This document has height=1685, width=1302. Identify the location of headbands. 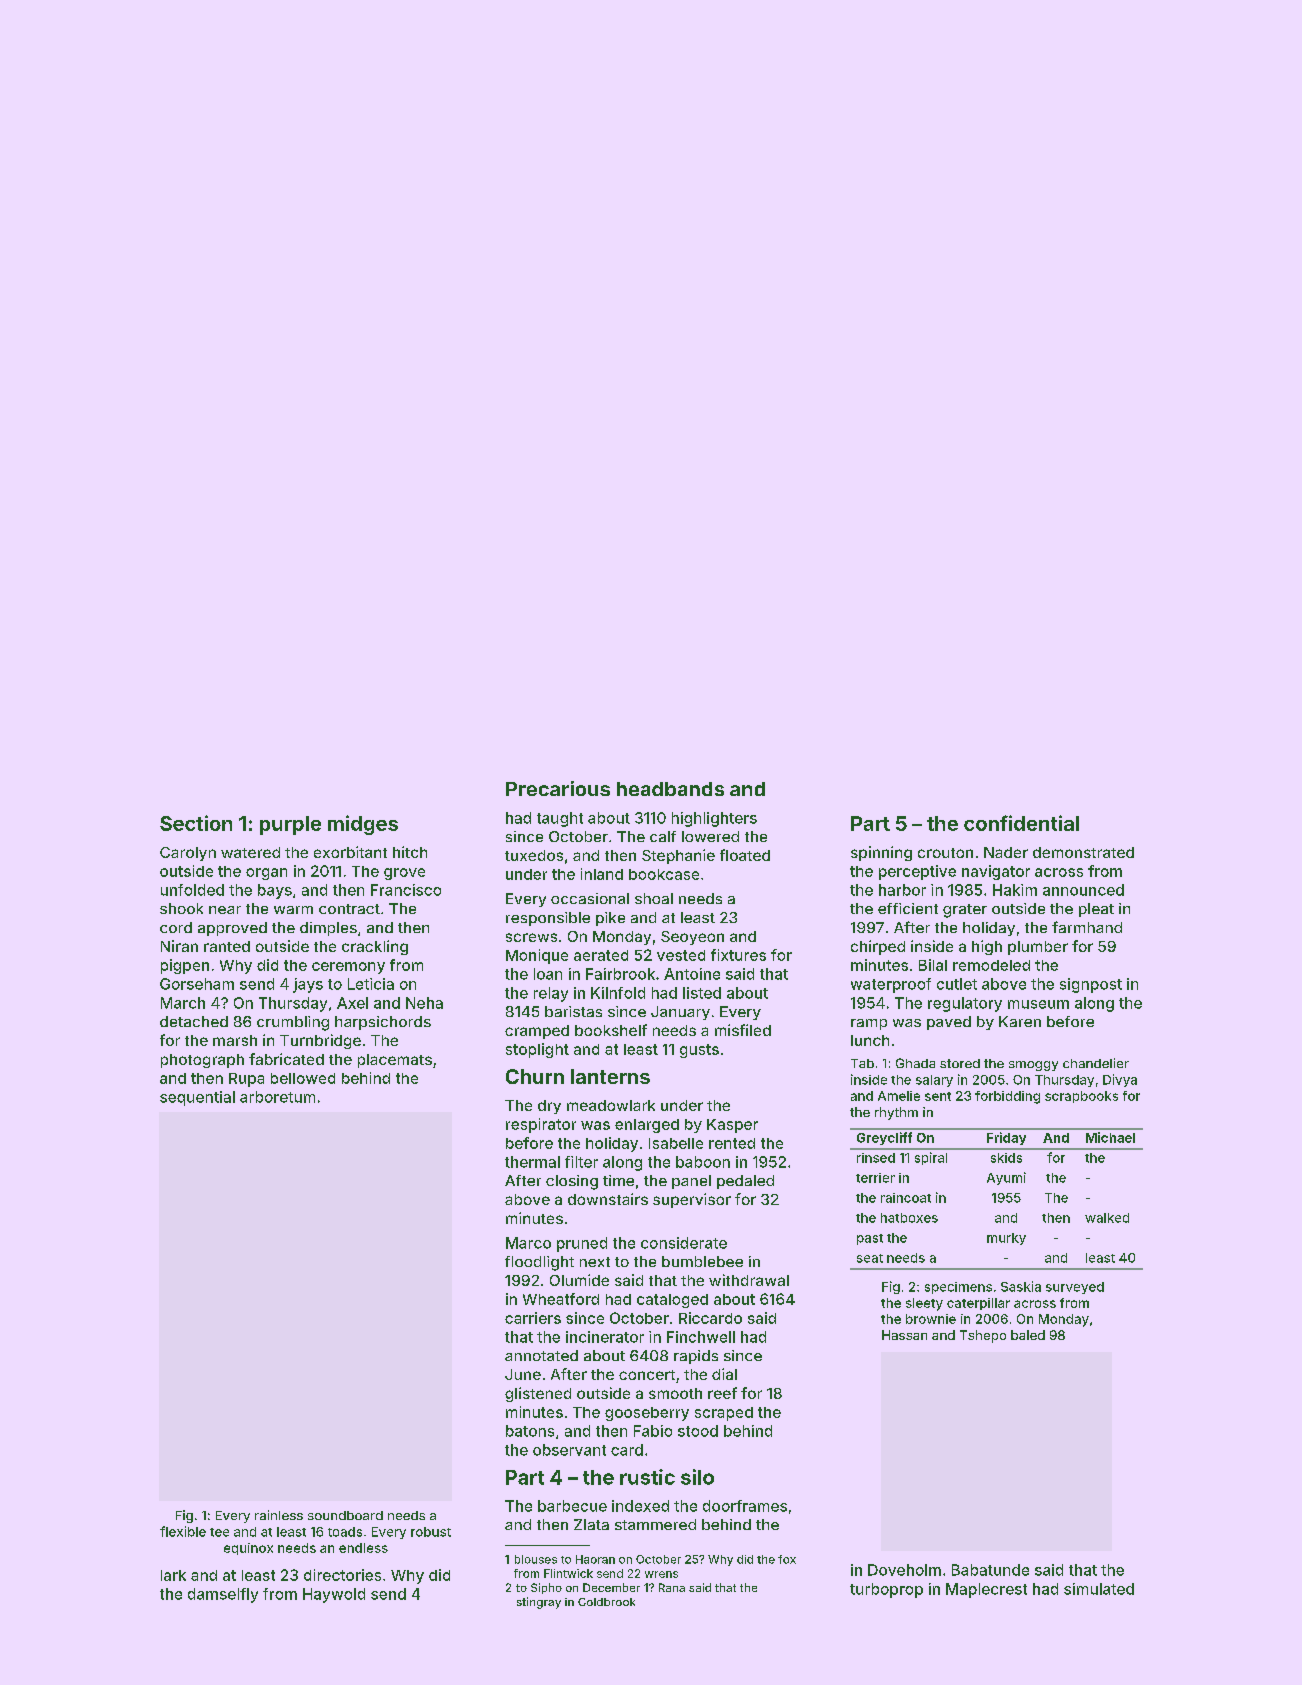
(670, 789).
